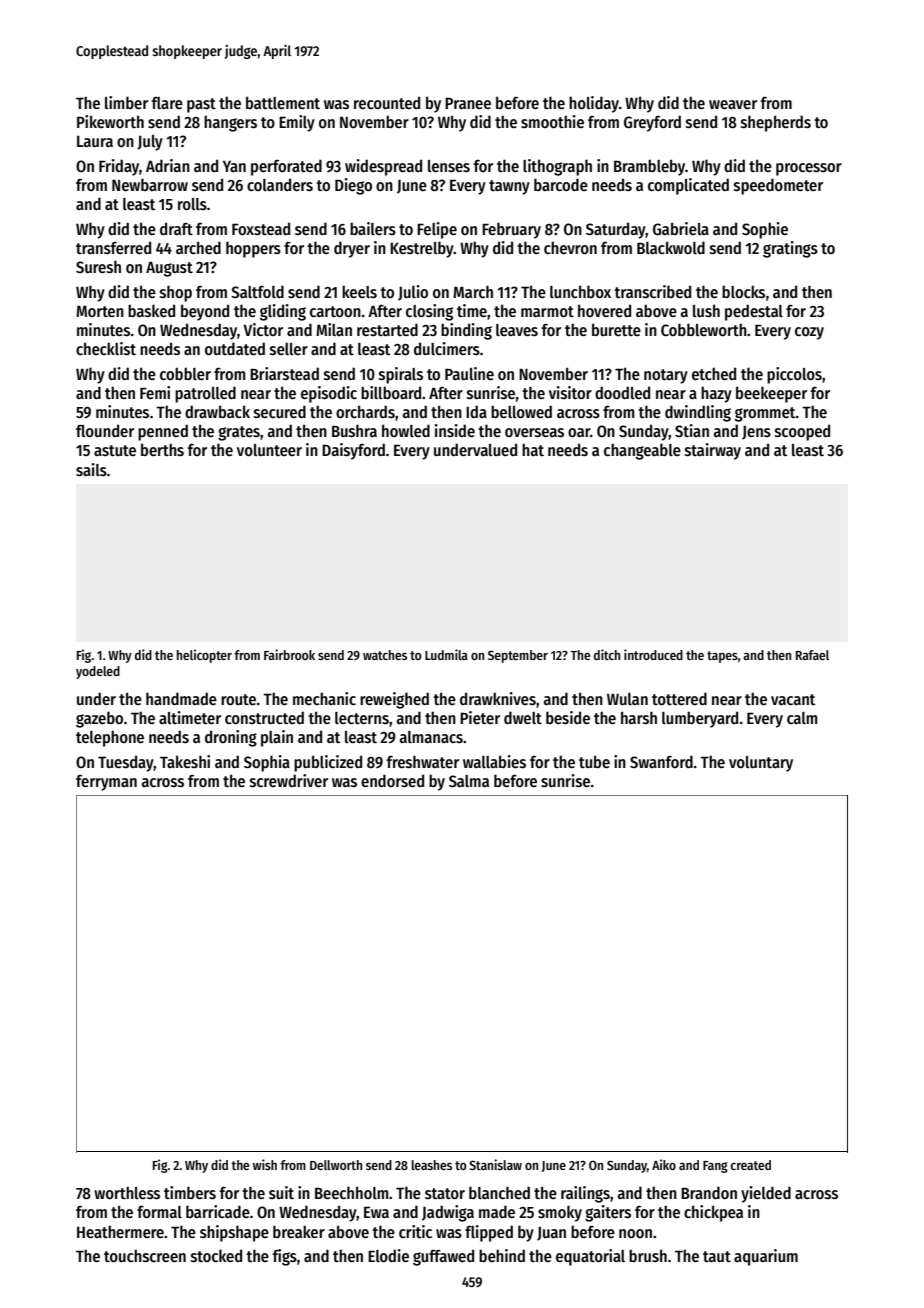  Describe the element at coordinates (793, 699) in the image. I see `vacant` at that location.
